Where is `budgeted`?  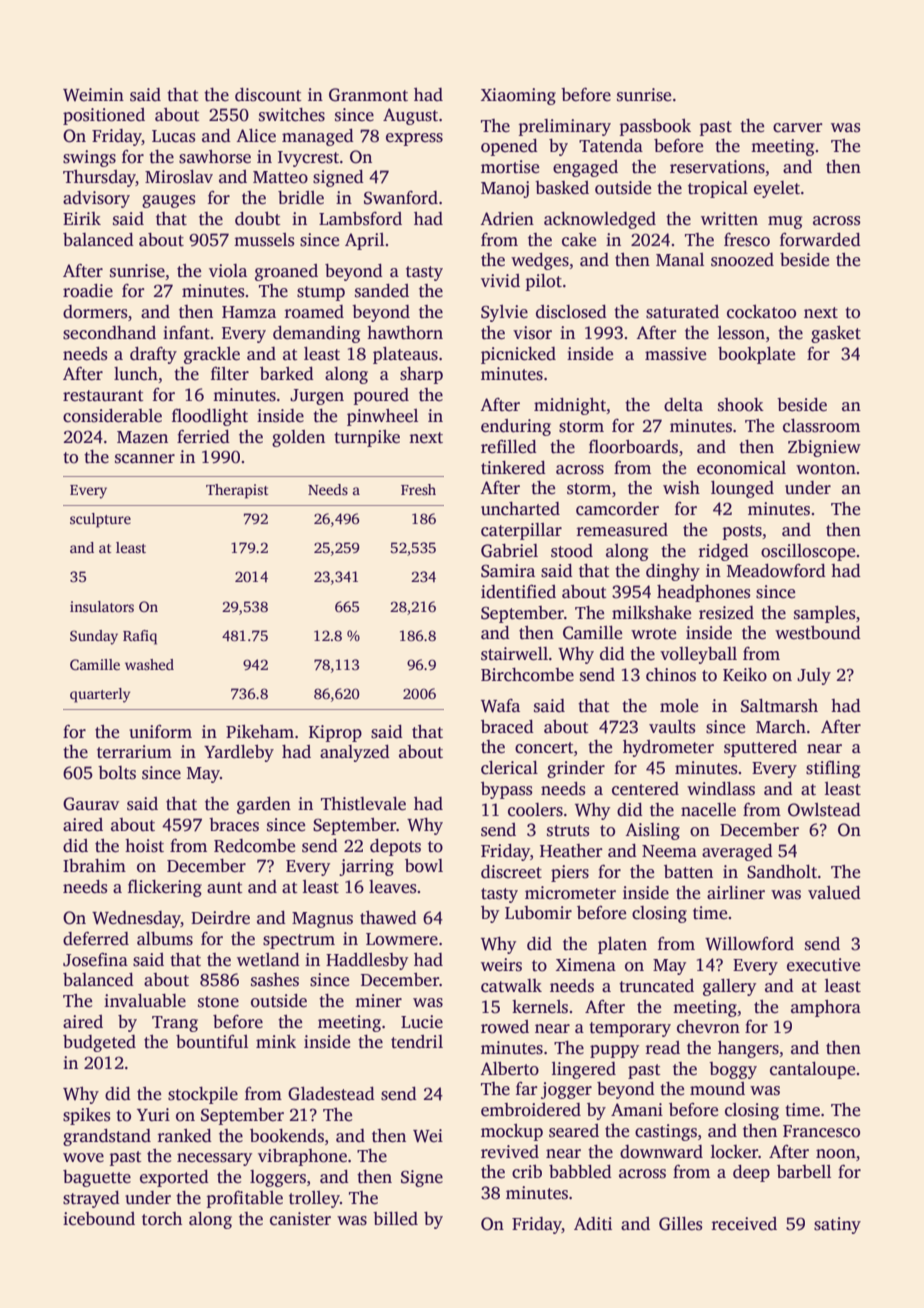 budgeted is located at coordinates (99, 1043).
